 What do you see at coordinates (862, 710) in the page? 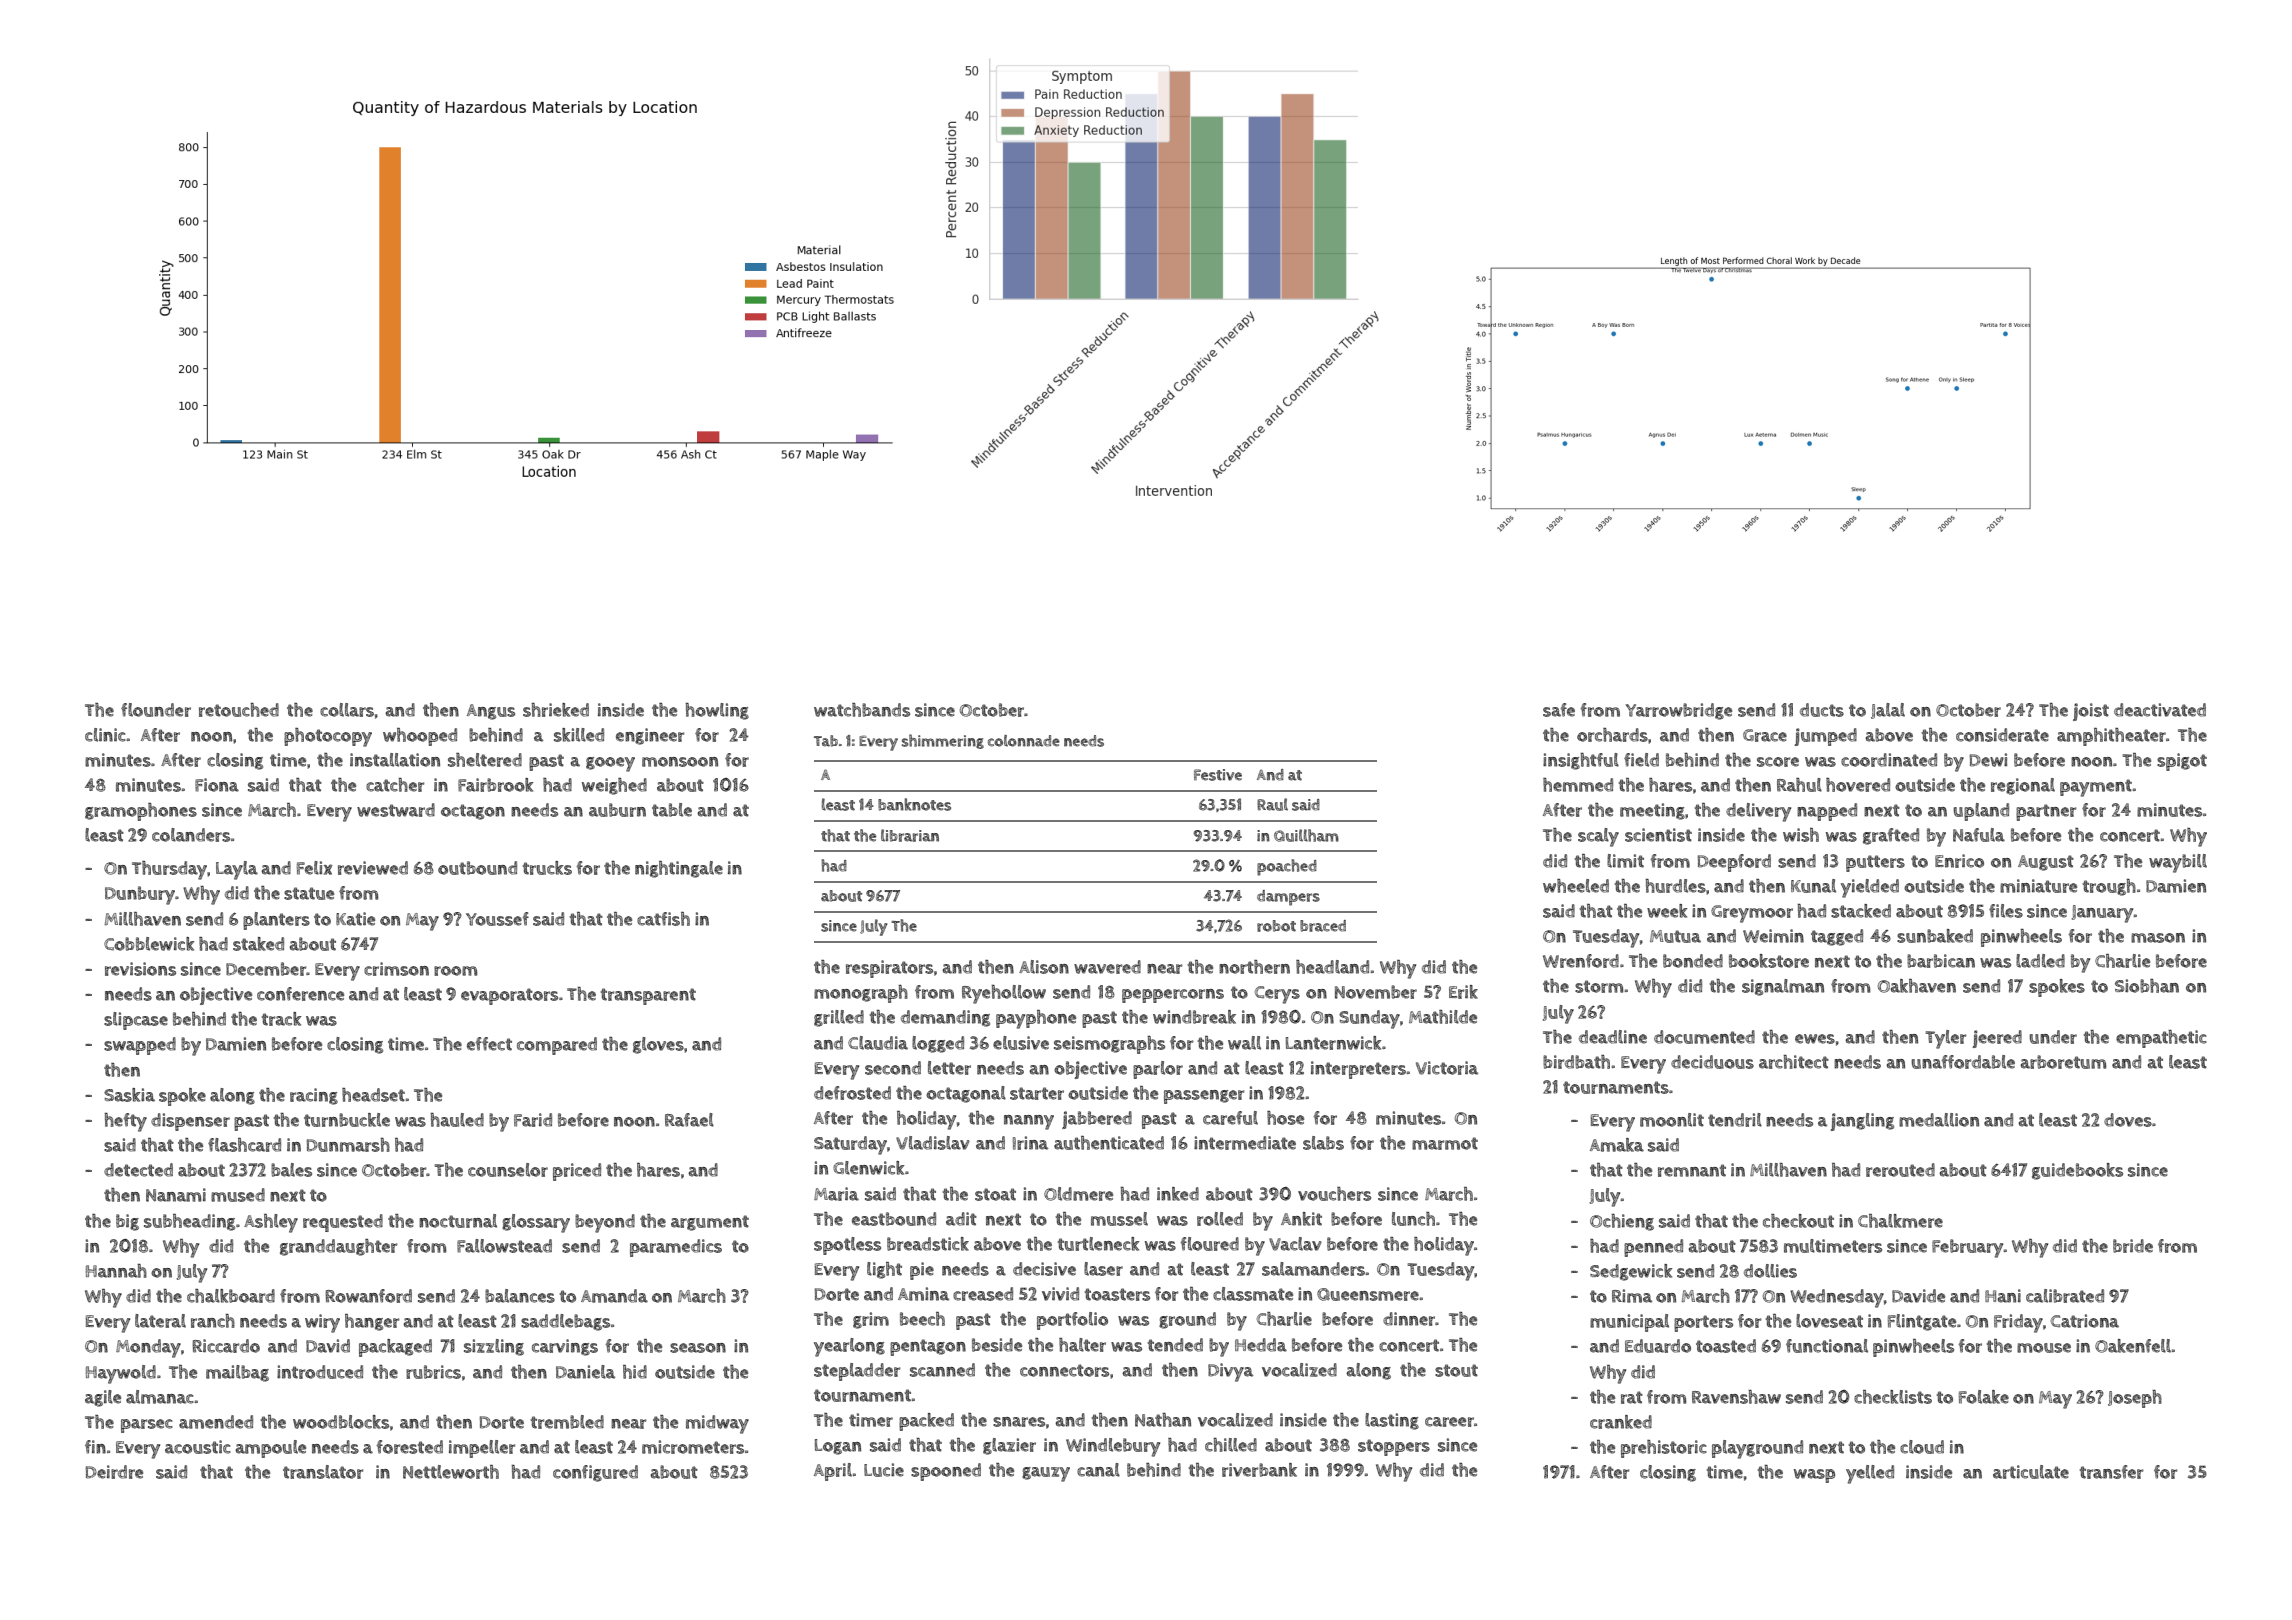
I see `watchbands` at bounding box center [862, 710].
